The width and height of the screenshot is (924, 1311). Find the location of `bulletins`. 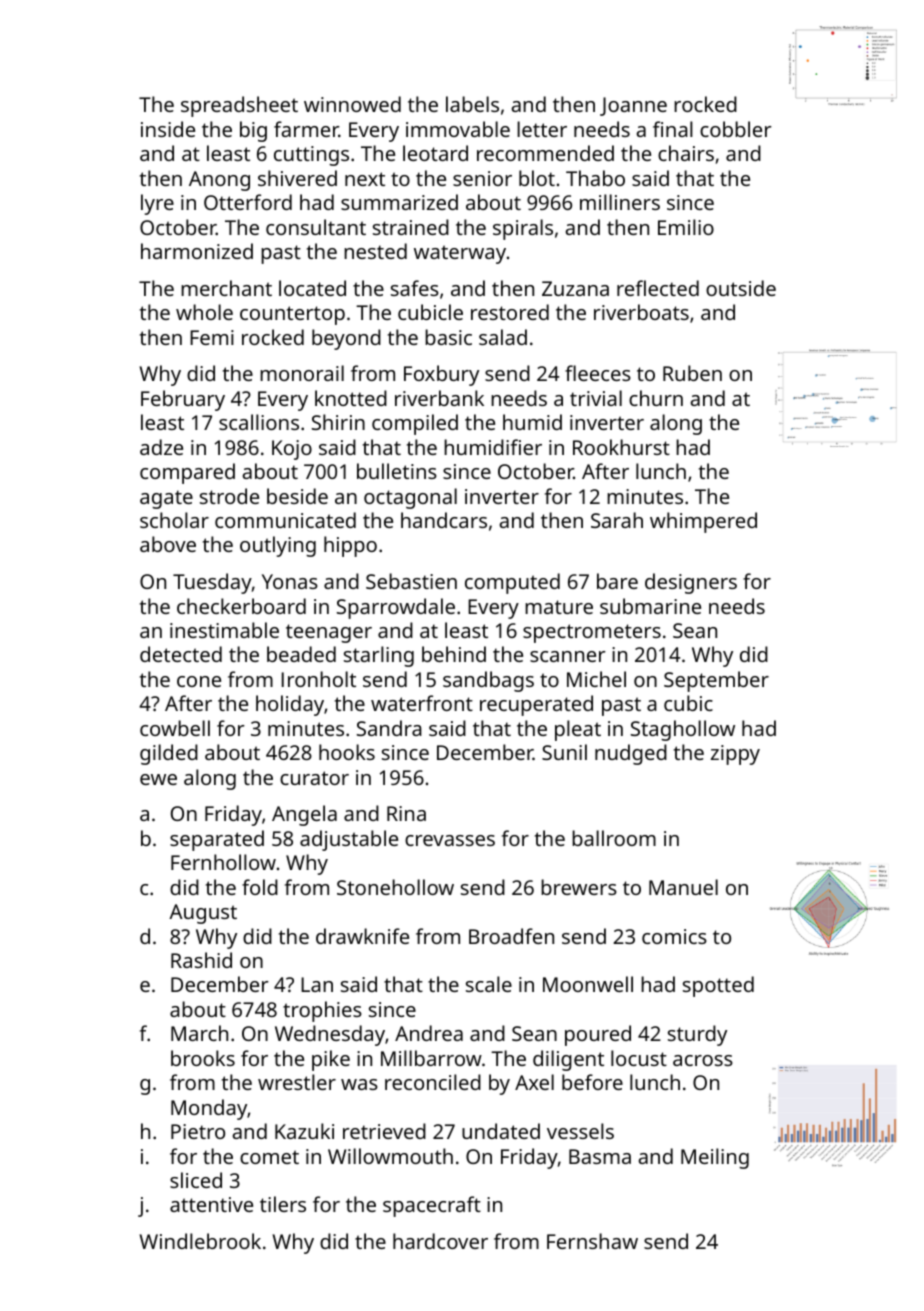

bulletins is located at coordinates (397, 471).
